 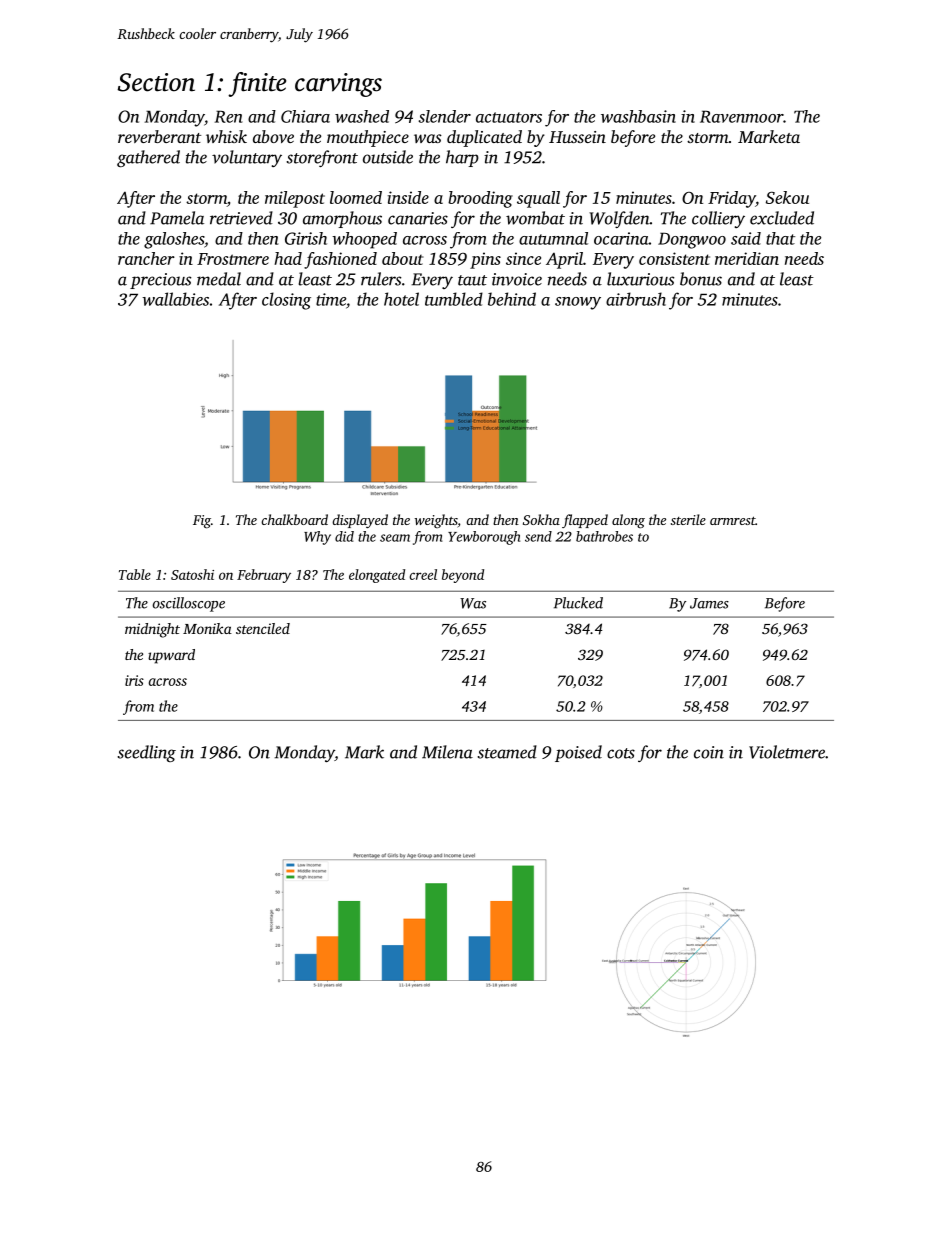 I want to click on canaries, so click(x=418, y=218).
